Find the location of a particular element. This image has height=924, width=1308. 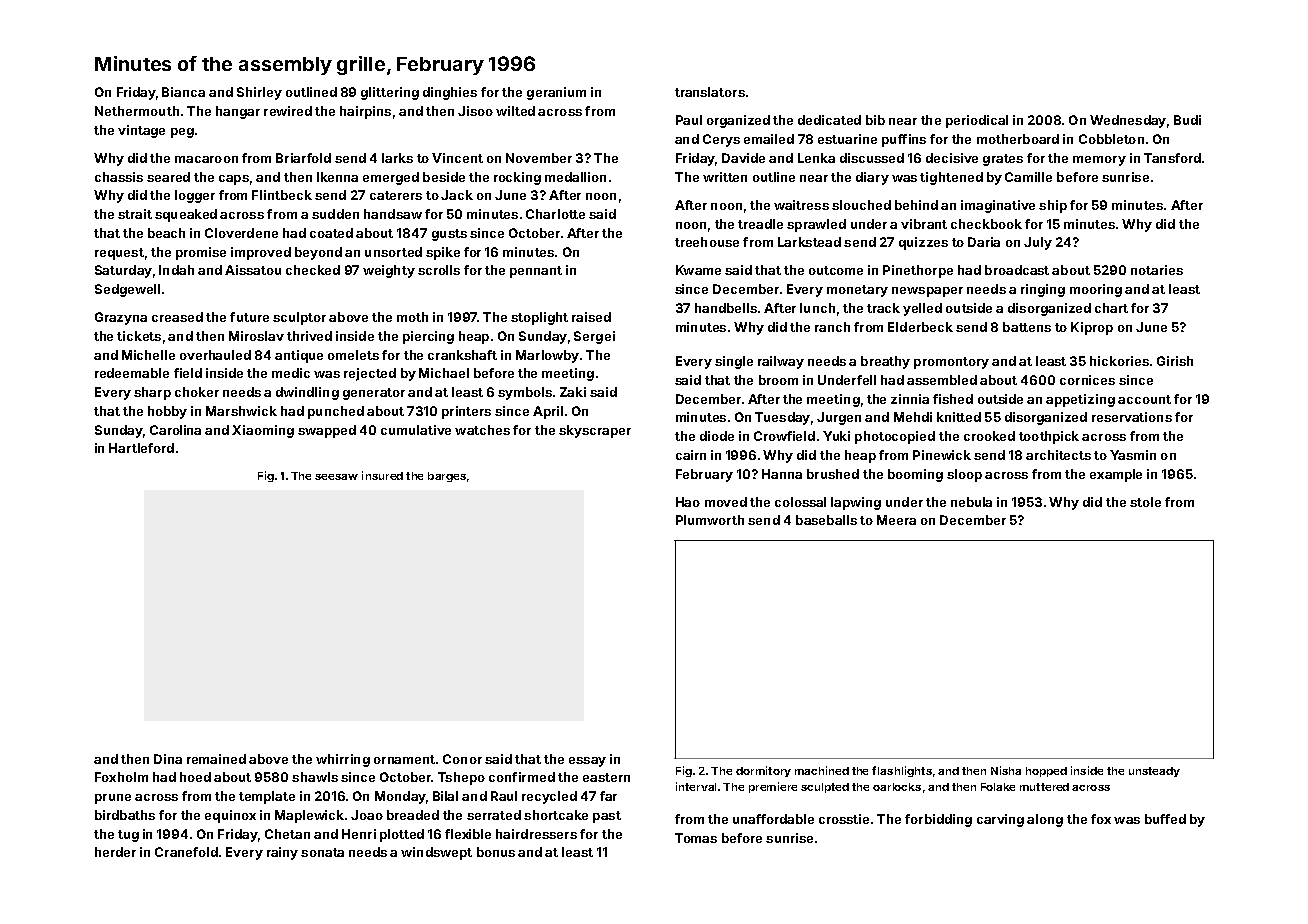

essay is located at coordinates (587, 762).
